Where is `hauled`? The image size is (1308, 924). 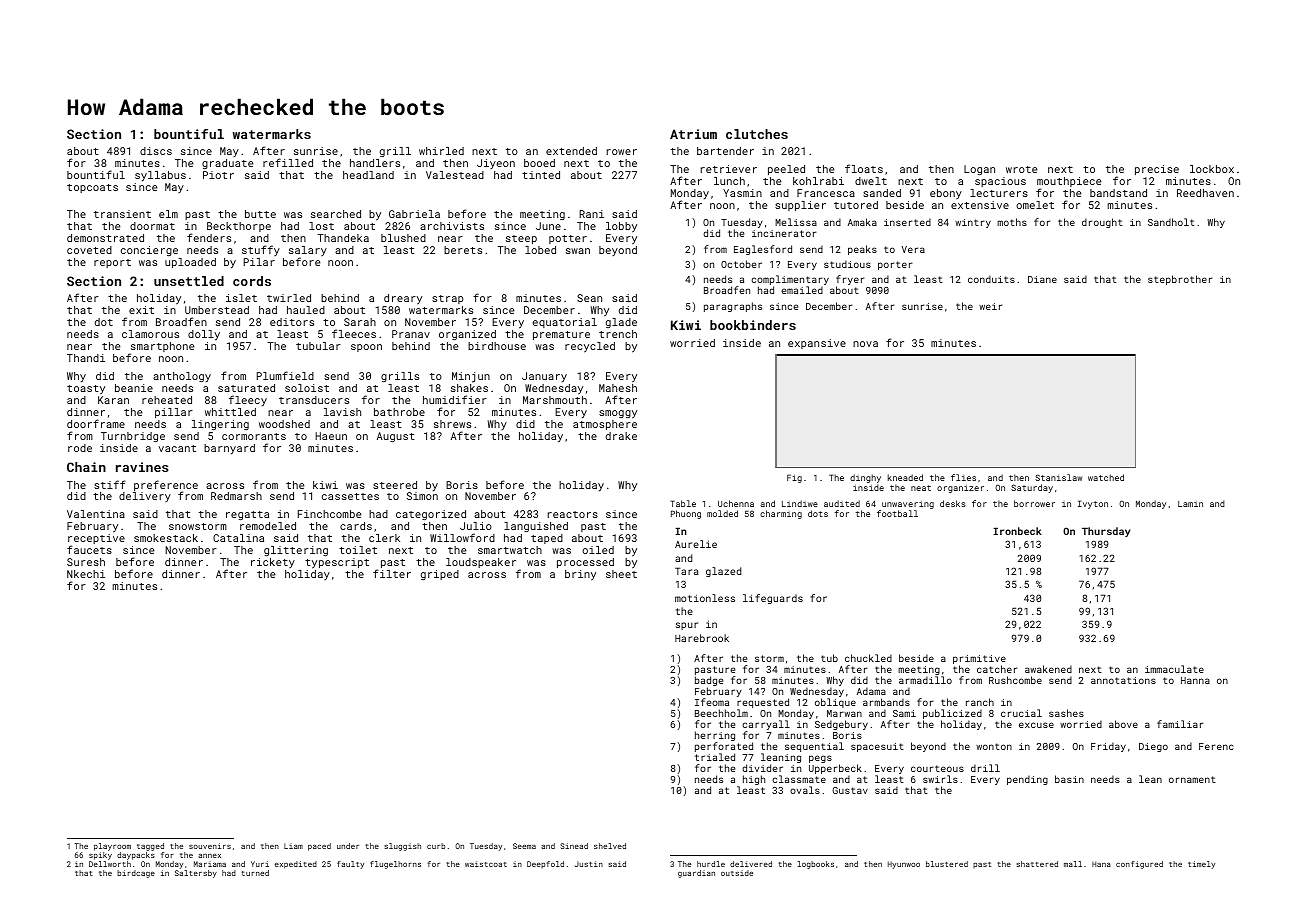 hauled is located at coordinates (306, 310).
